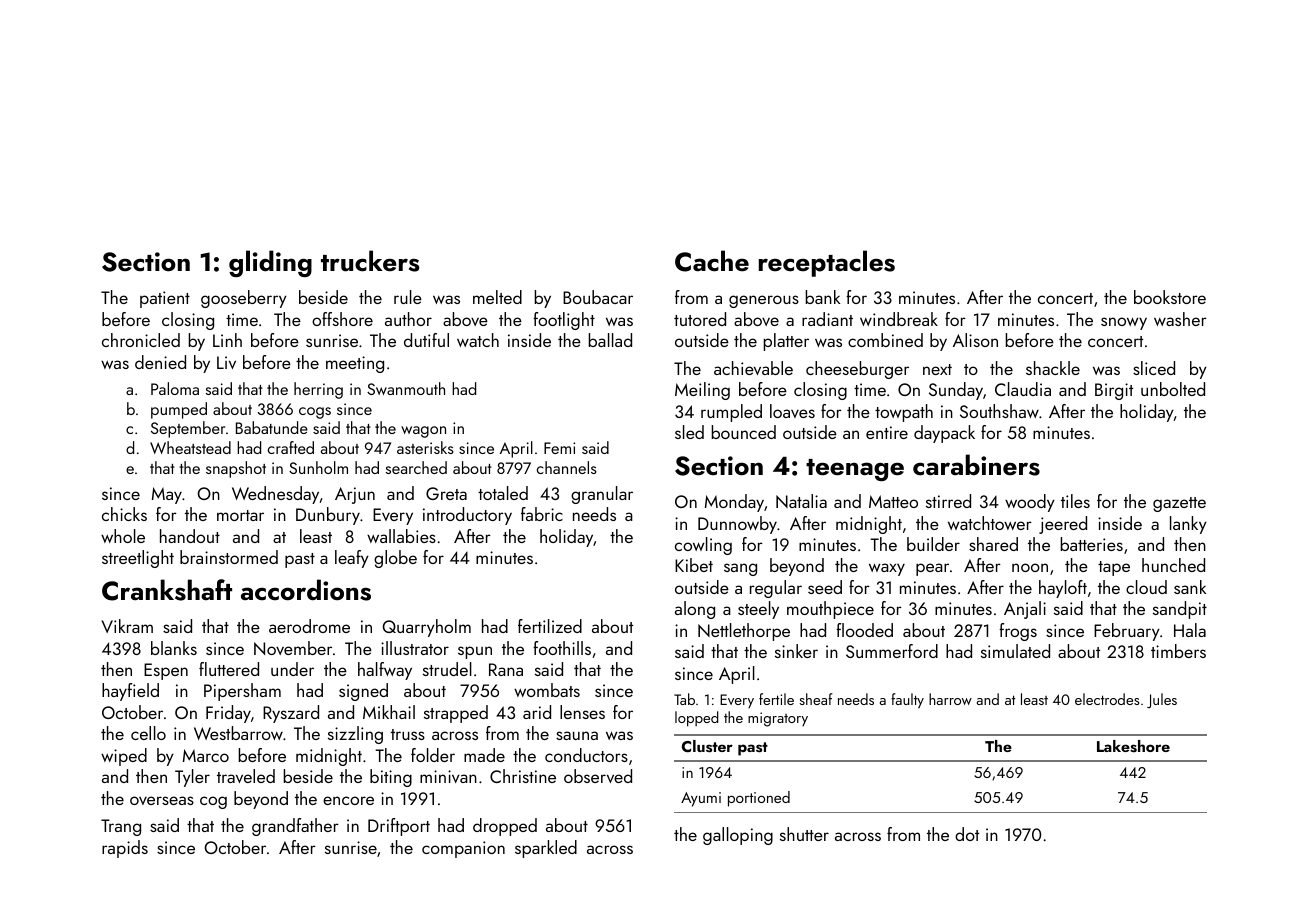 This screenshot has height=924, width=1308. What do you see at coordinates (497, 297) in the screenshot?
I see `melted` at bounding box center [497, 297].
